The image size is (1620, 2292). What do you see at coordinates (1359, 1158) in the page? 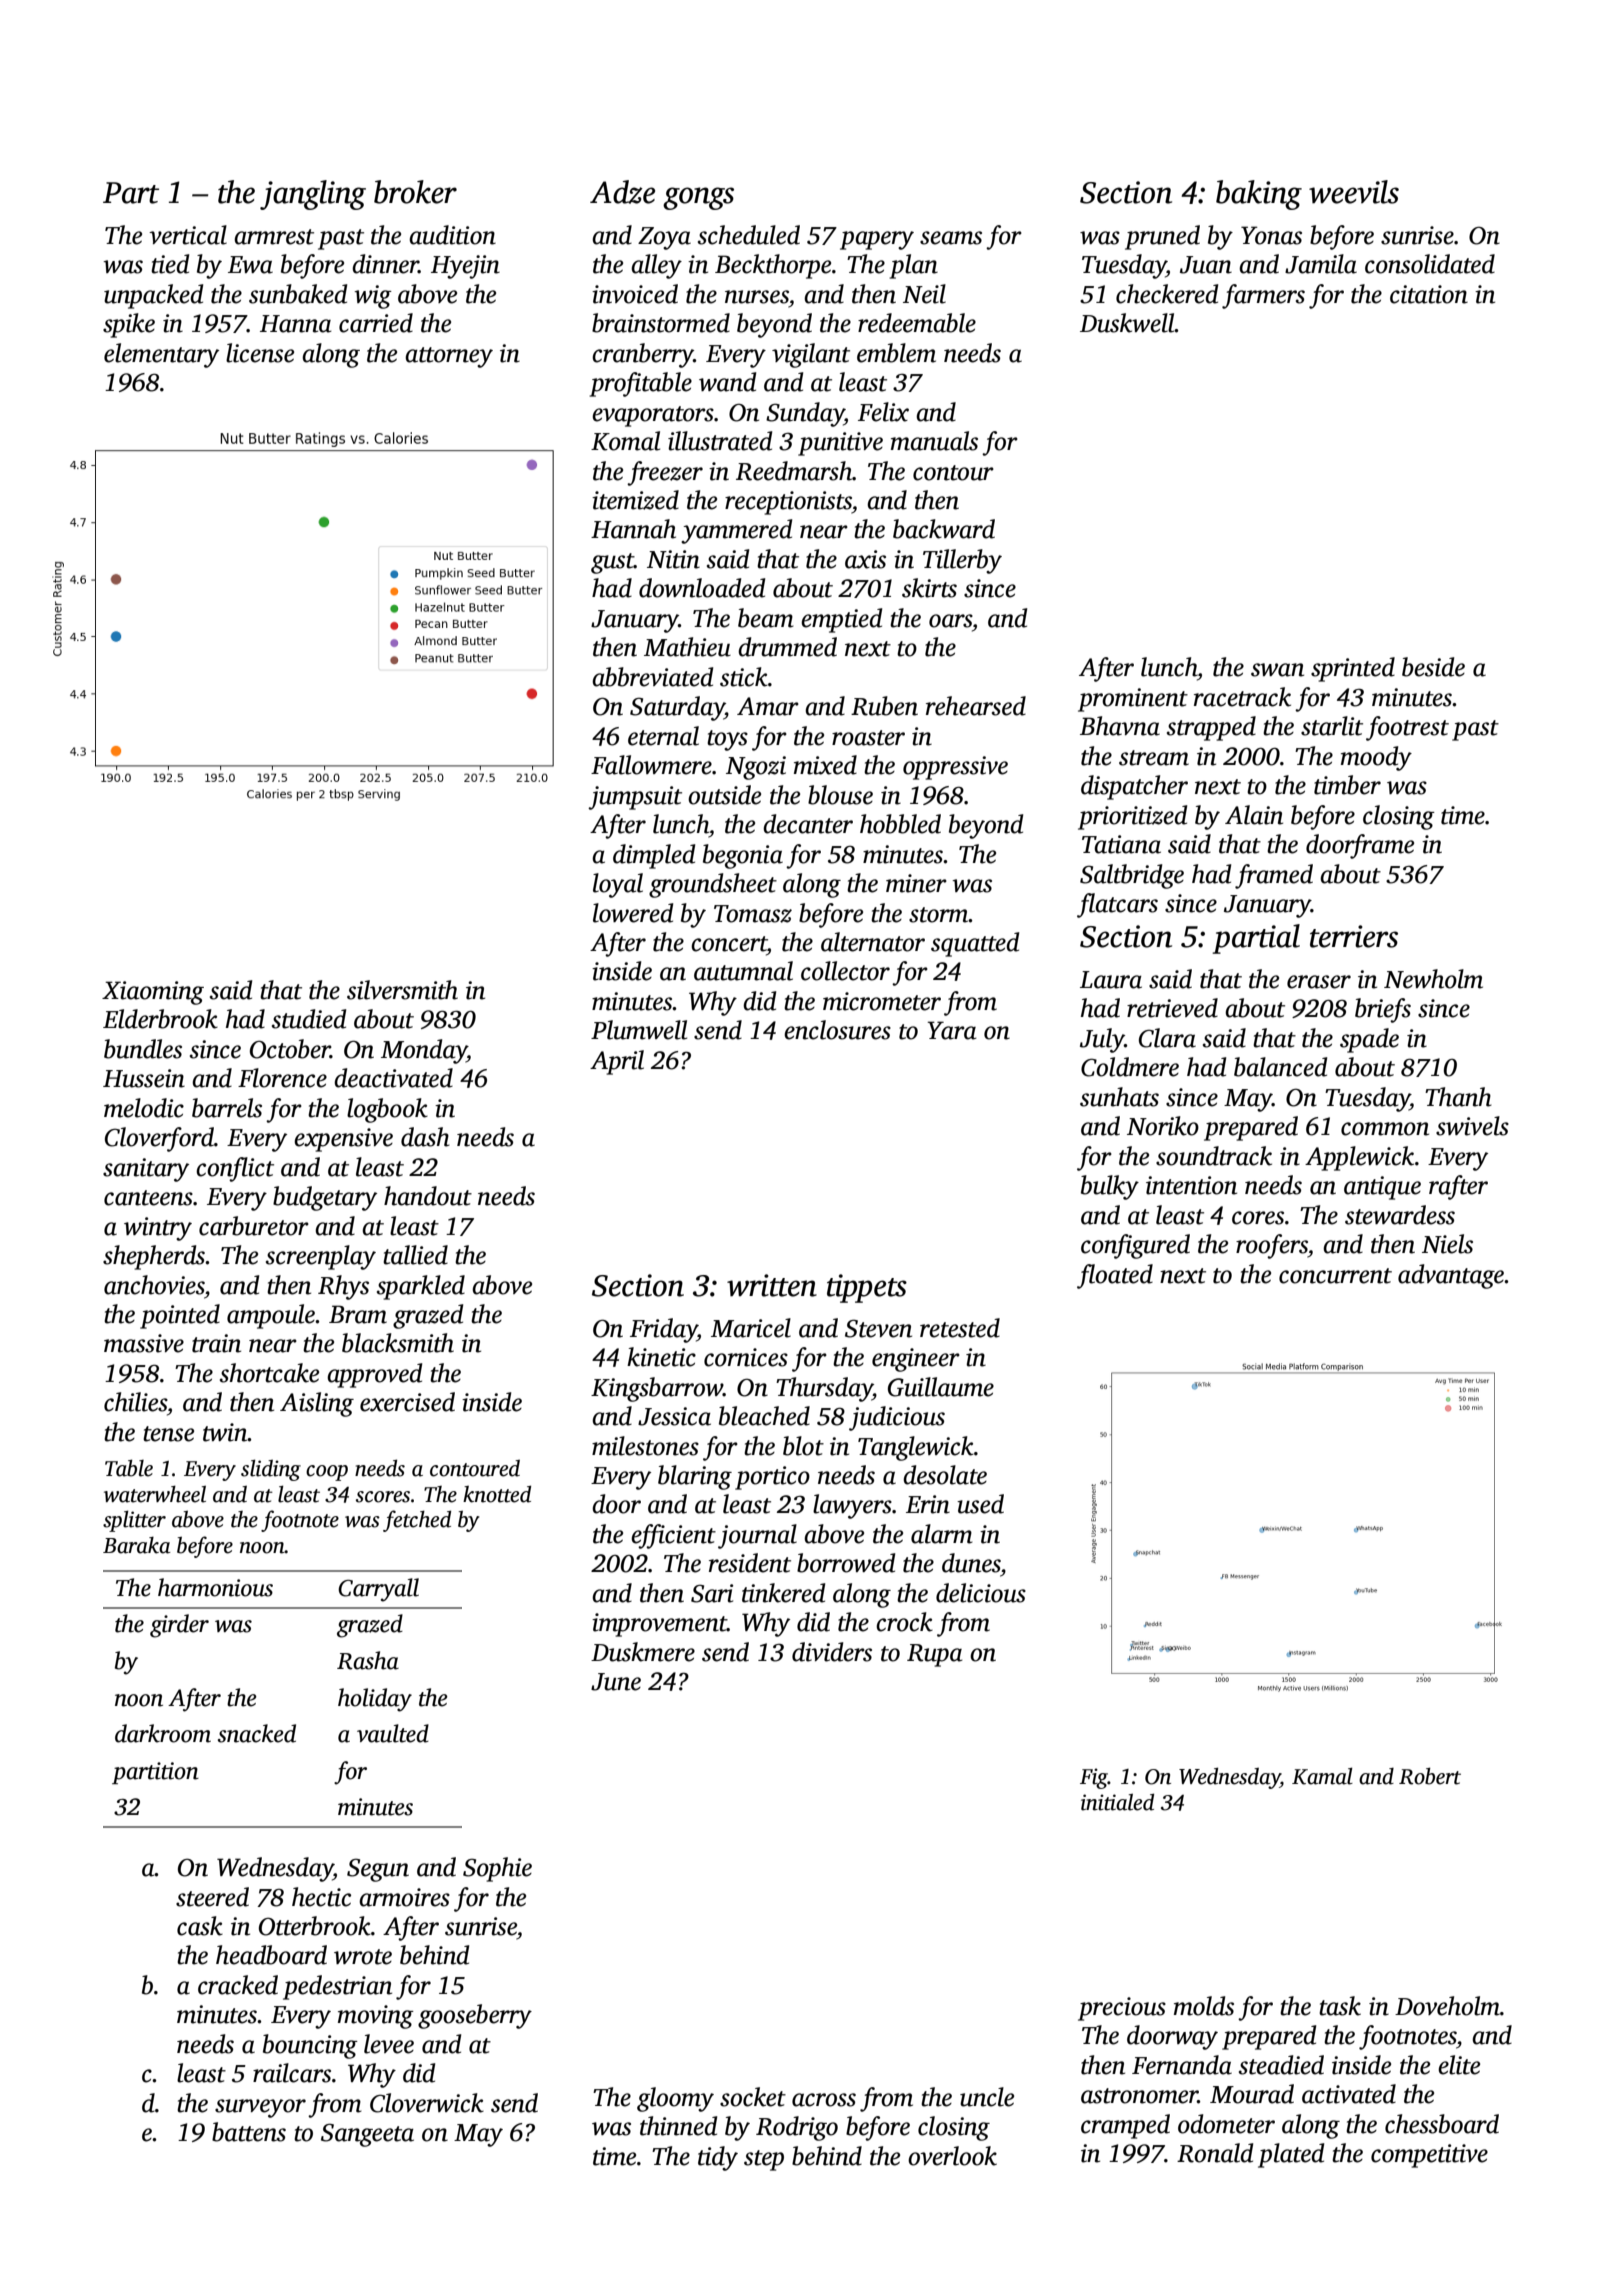
I see `Applewick` at bounding box center [1359, 1158].
